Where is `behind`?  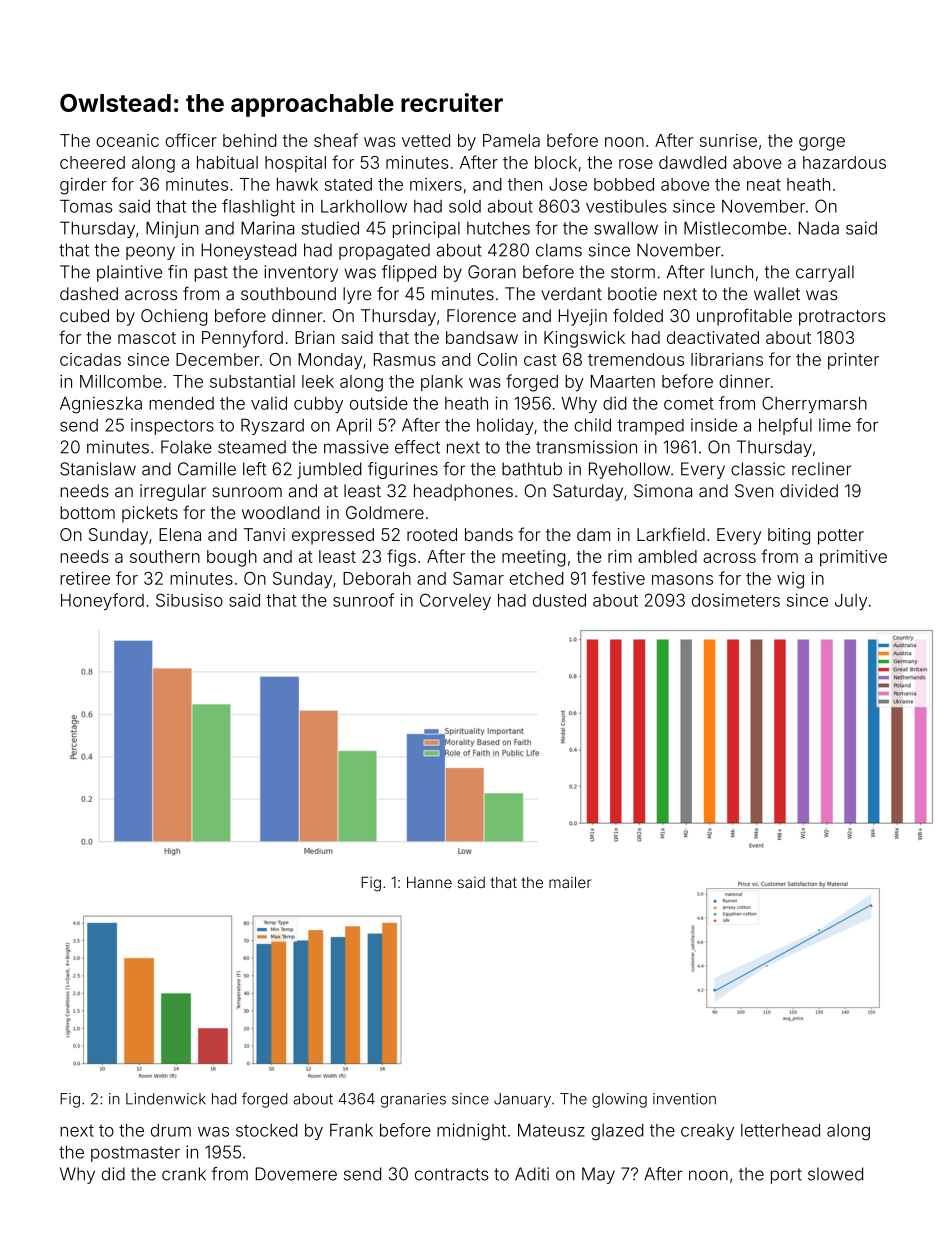
behind is located at coordinates (250, 140).
